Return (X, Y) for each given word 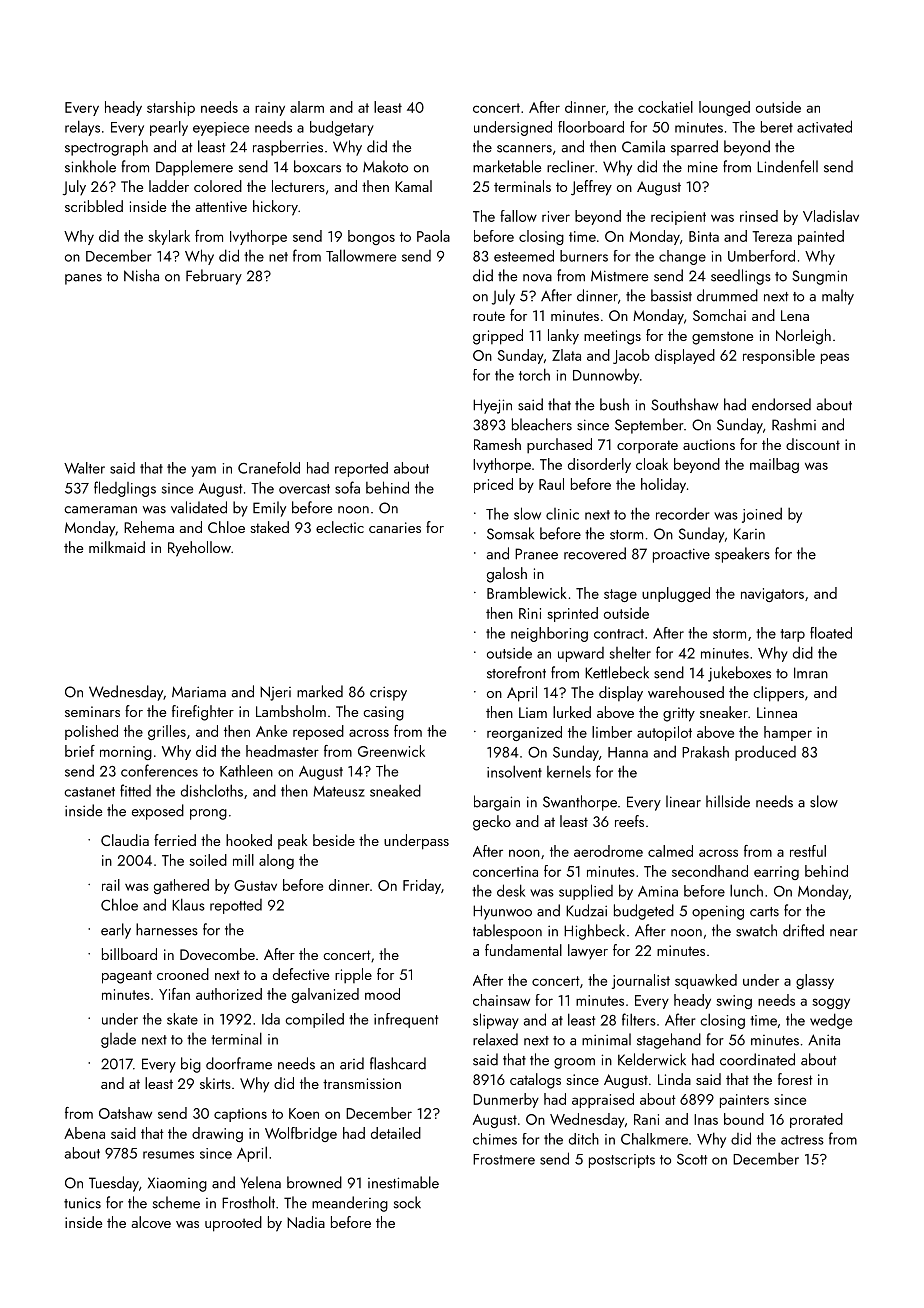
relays (82, 128)
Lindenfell (787, 166)
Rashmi (794, 424)
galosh (507, 575)
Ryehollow (199, 549)
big (191, 1065)
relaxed (495, 1039)
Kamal (413, 186)
